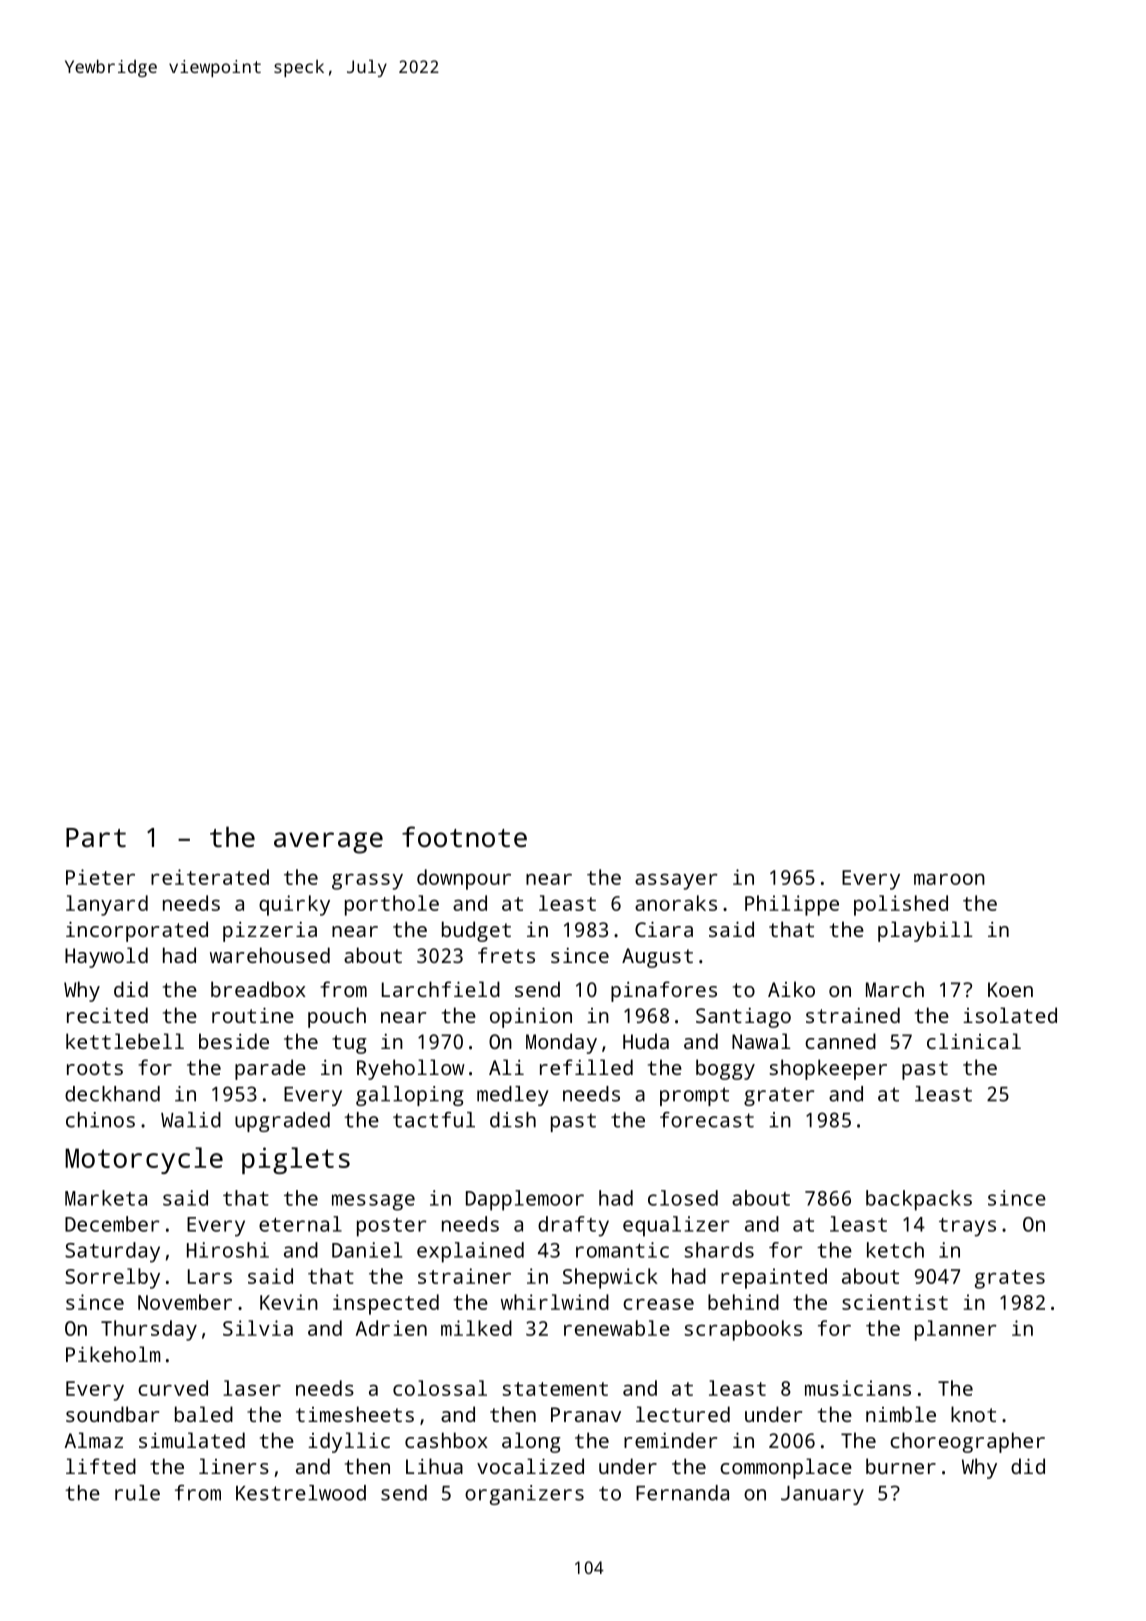  Describe the element at coordinates (682, 1493) in the screenshot. I see `Fernanda` at that location.
